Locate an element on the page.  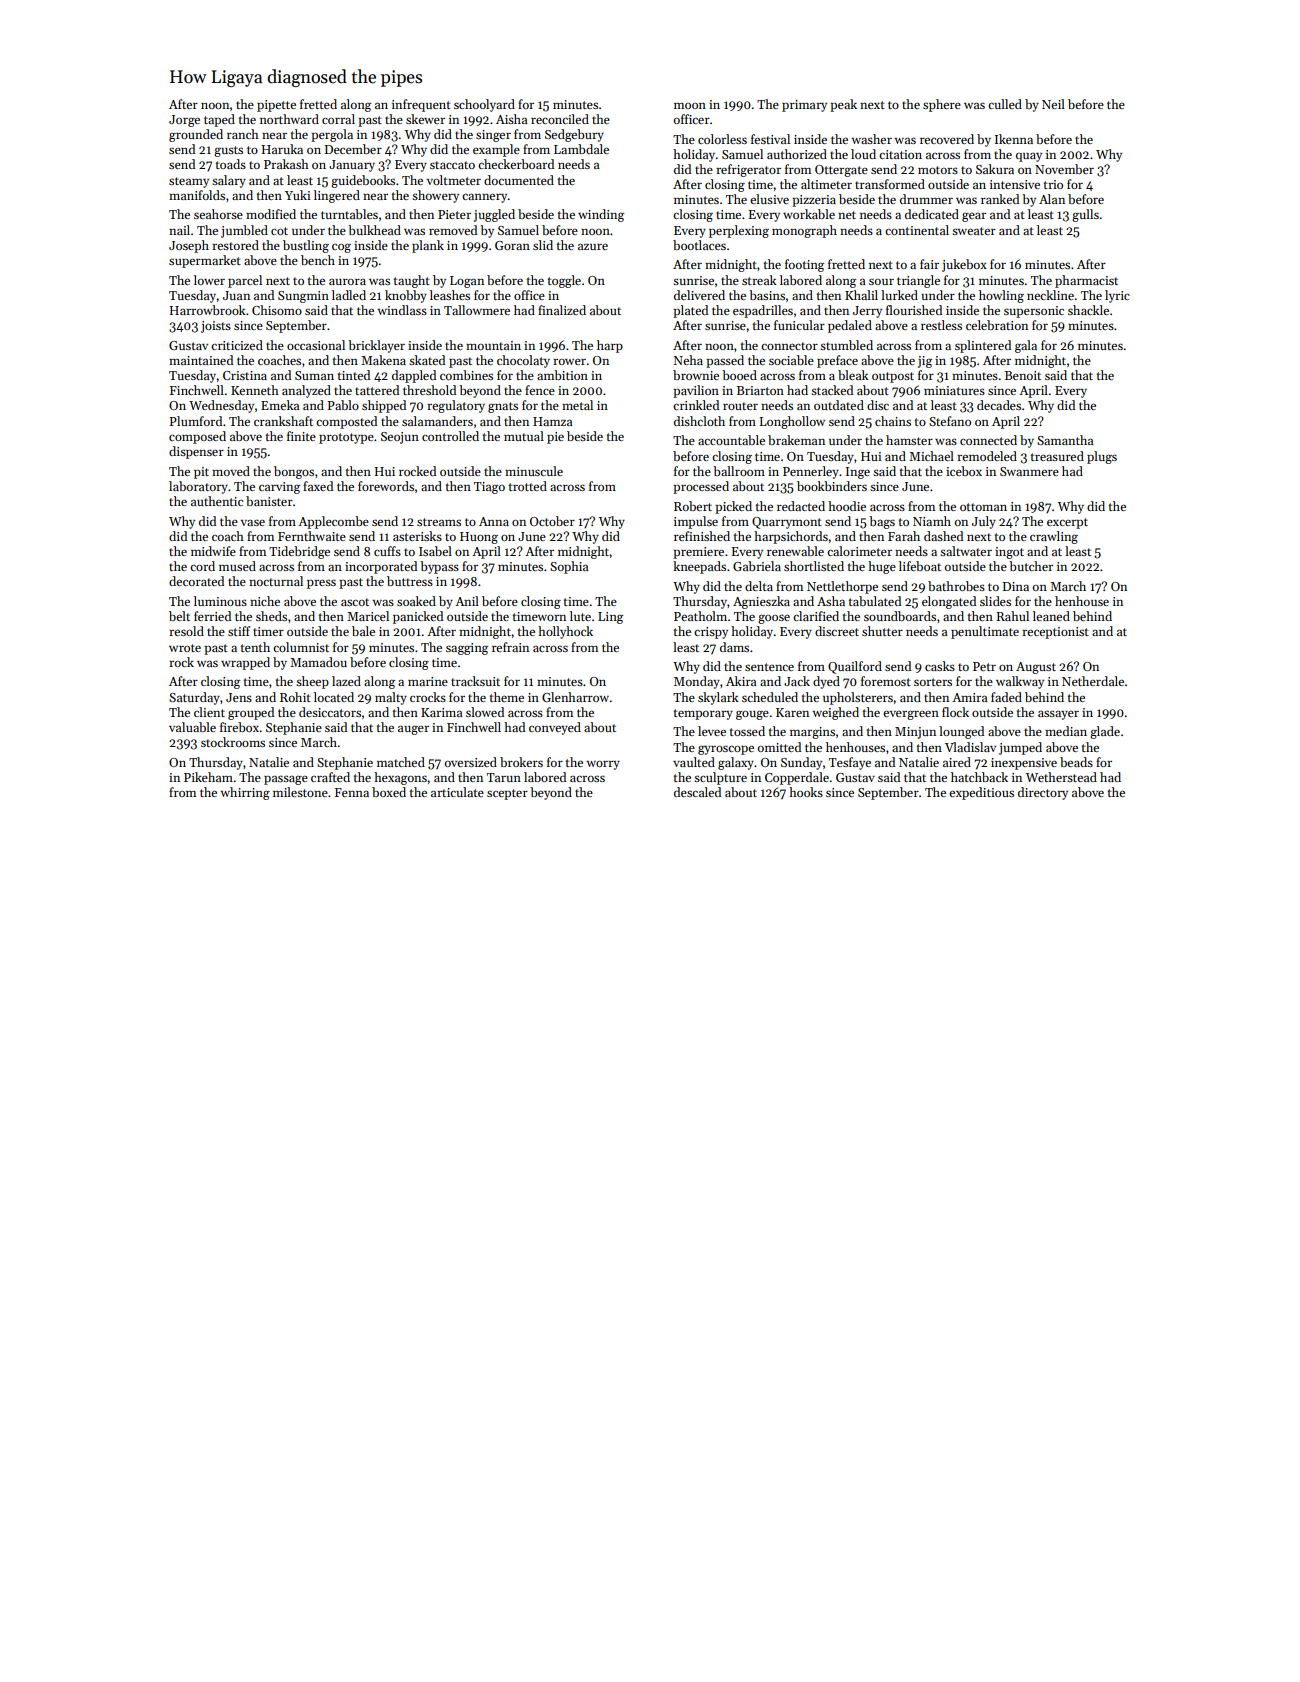
Pikeham is located at coordinates (208, 777).
